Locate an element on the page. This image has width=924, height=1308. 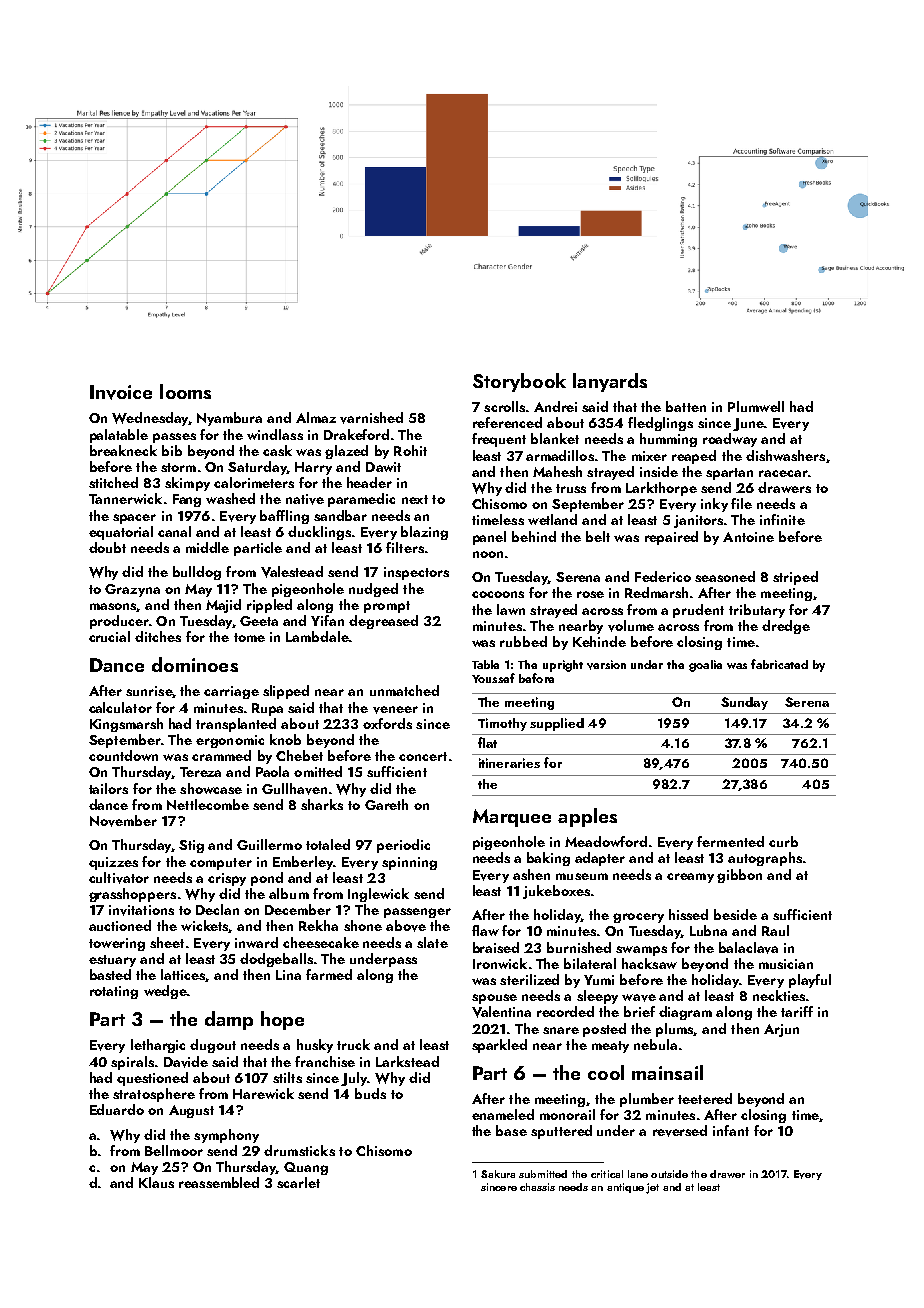
dugout is located at coordinates (213, 1046).
